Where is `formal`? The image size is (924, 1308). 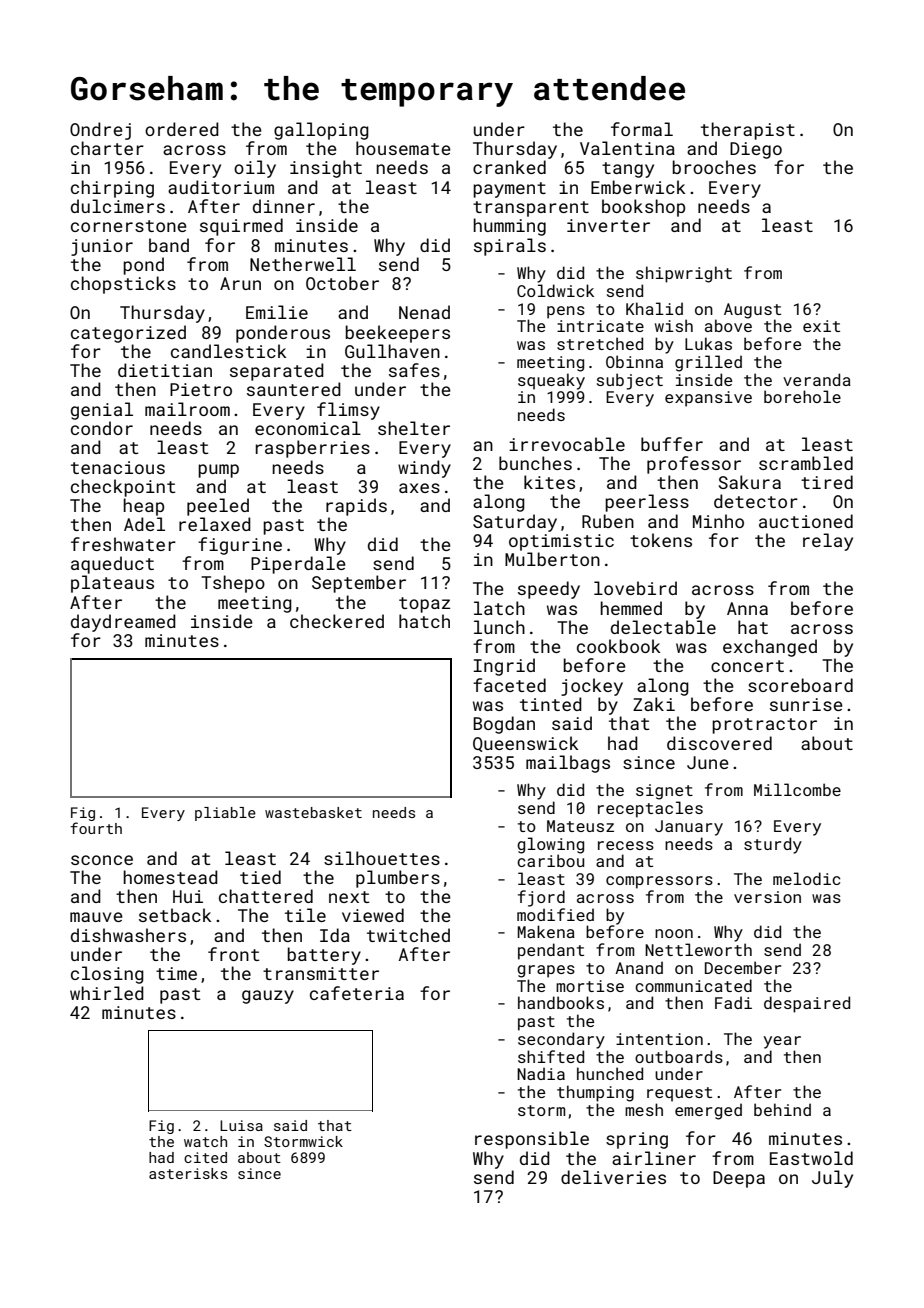 formal is located at coordinates (642, 129).
